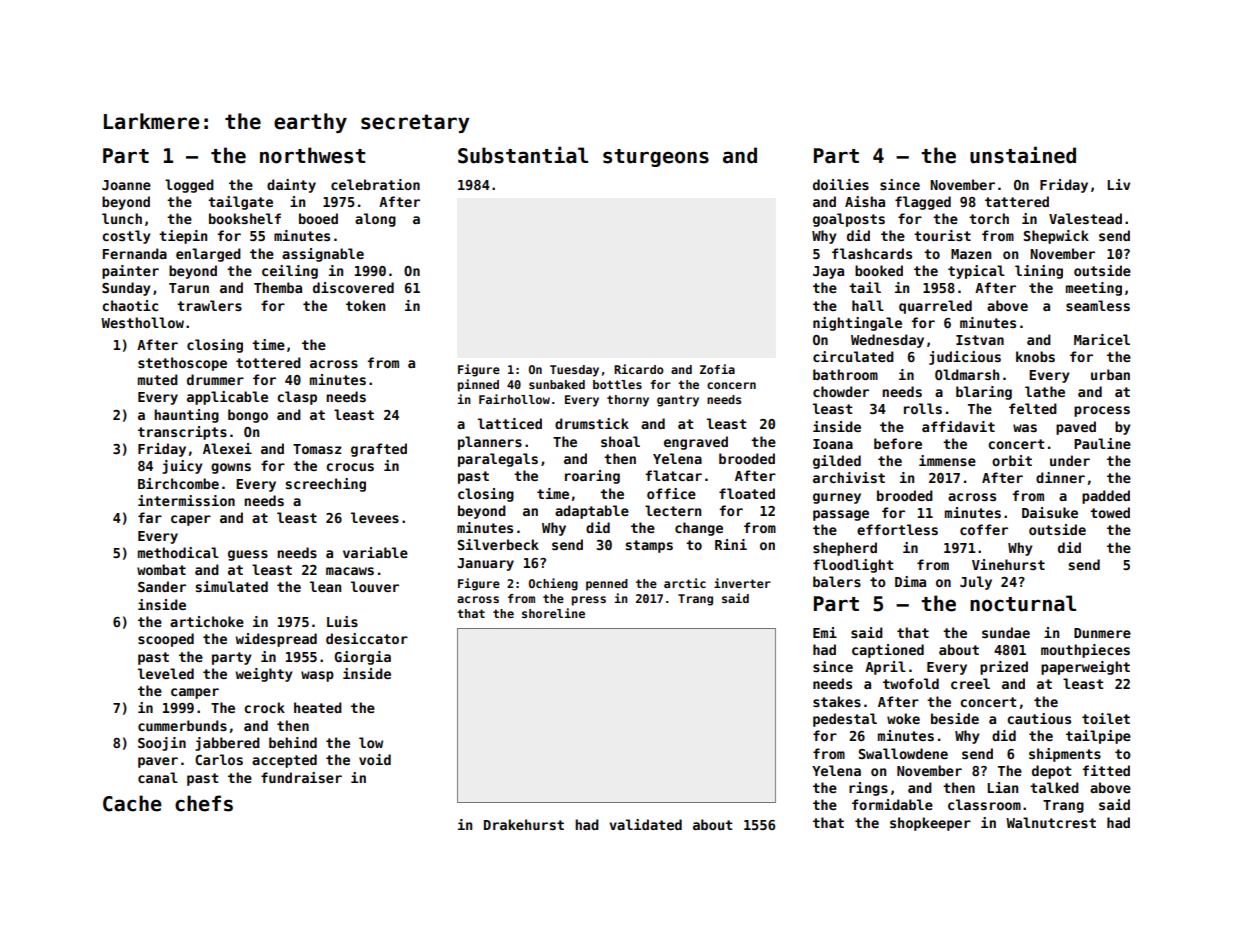  Describe the element at coordinates (1102, 339) in the page. I see `Maricel` at that location.
